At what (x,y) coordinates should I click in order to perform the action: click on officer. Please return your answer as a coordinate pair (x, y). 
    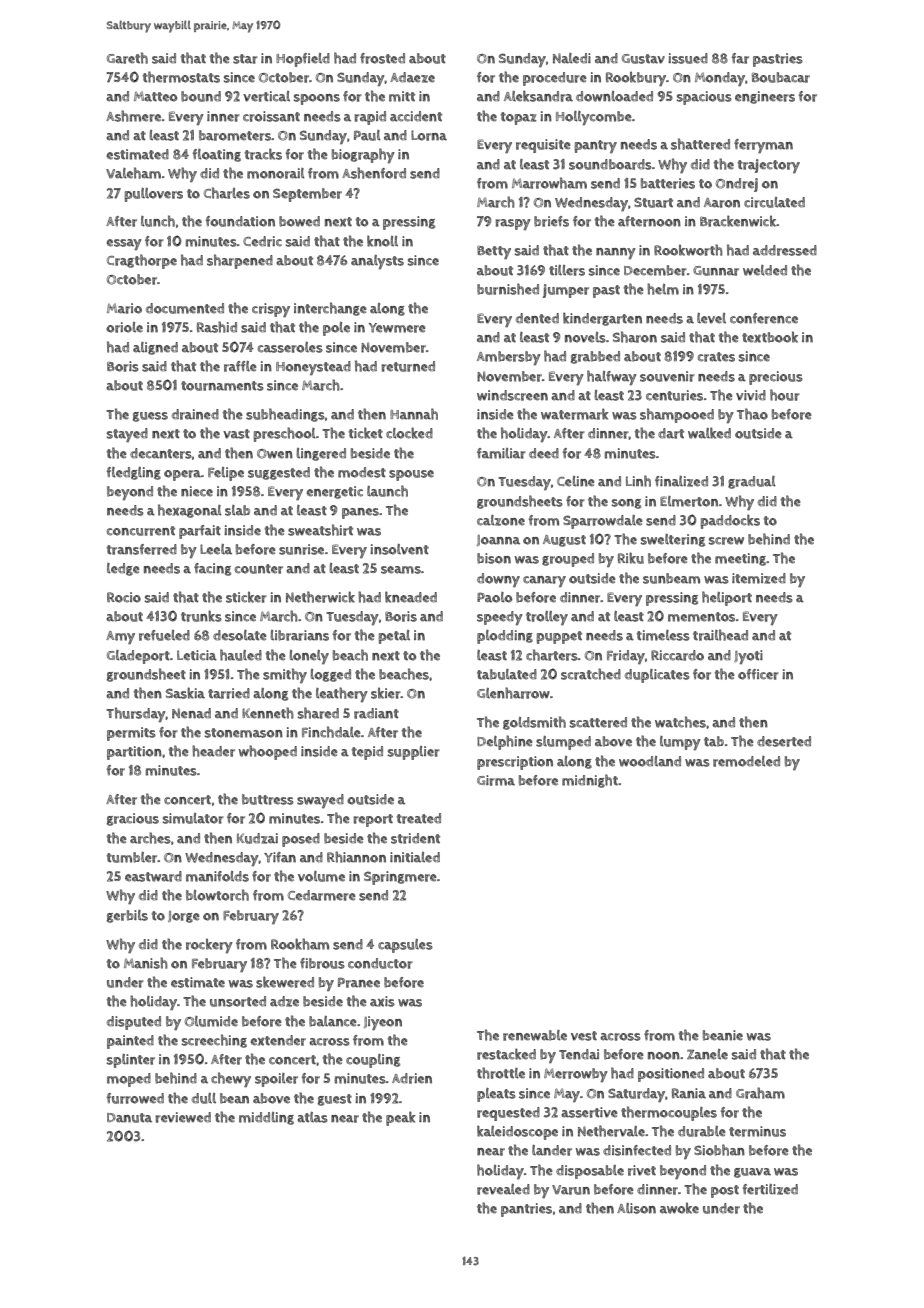
    Looking at the image, I should click on (758, 674).
